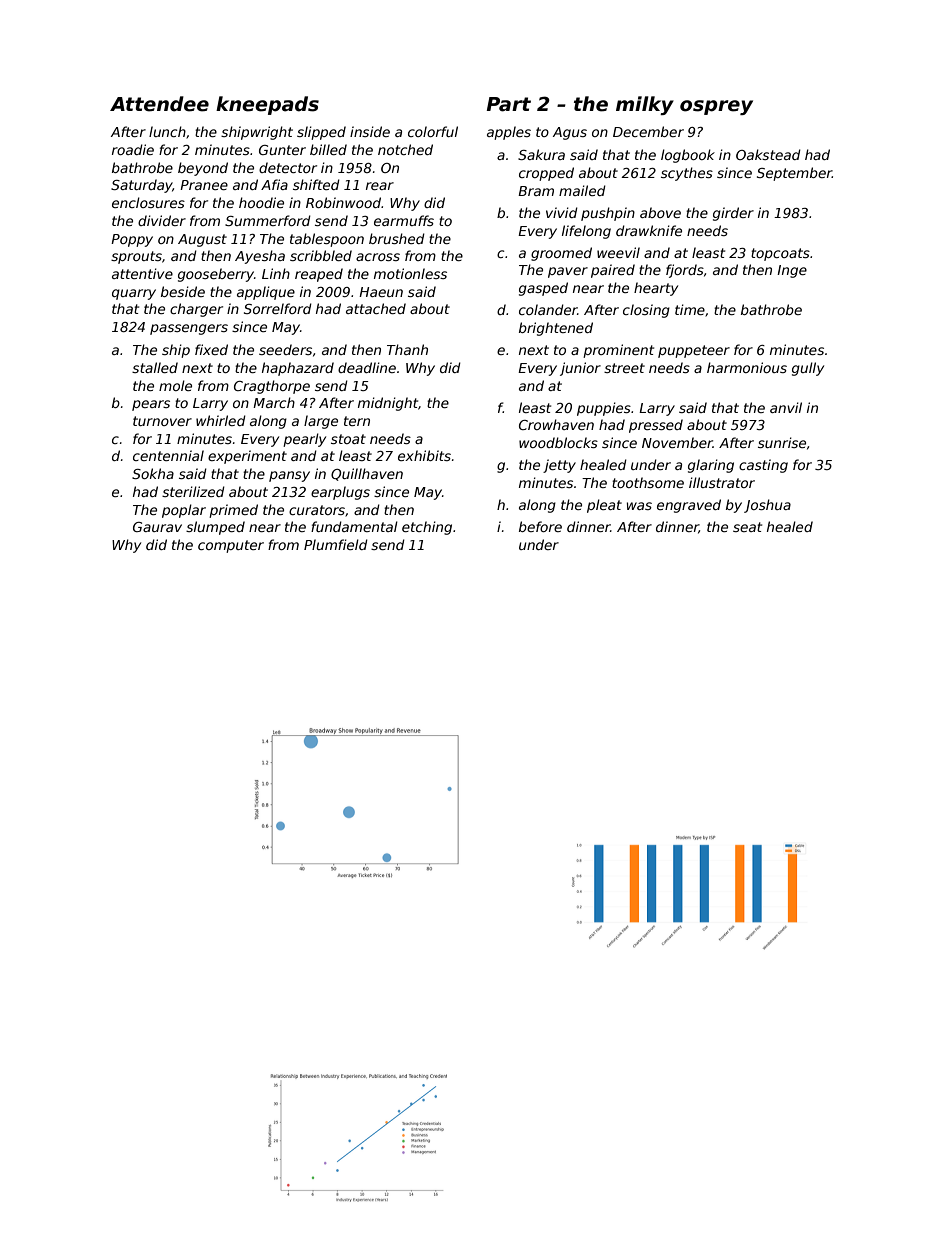 The height and width of the screenshot is (1233, 952). What do you see at coordinates (722, 482) in the screenshot?
I see `illustrator` at bounding box center [722, 482].
